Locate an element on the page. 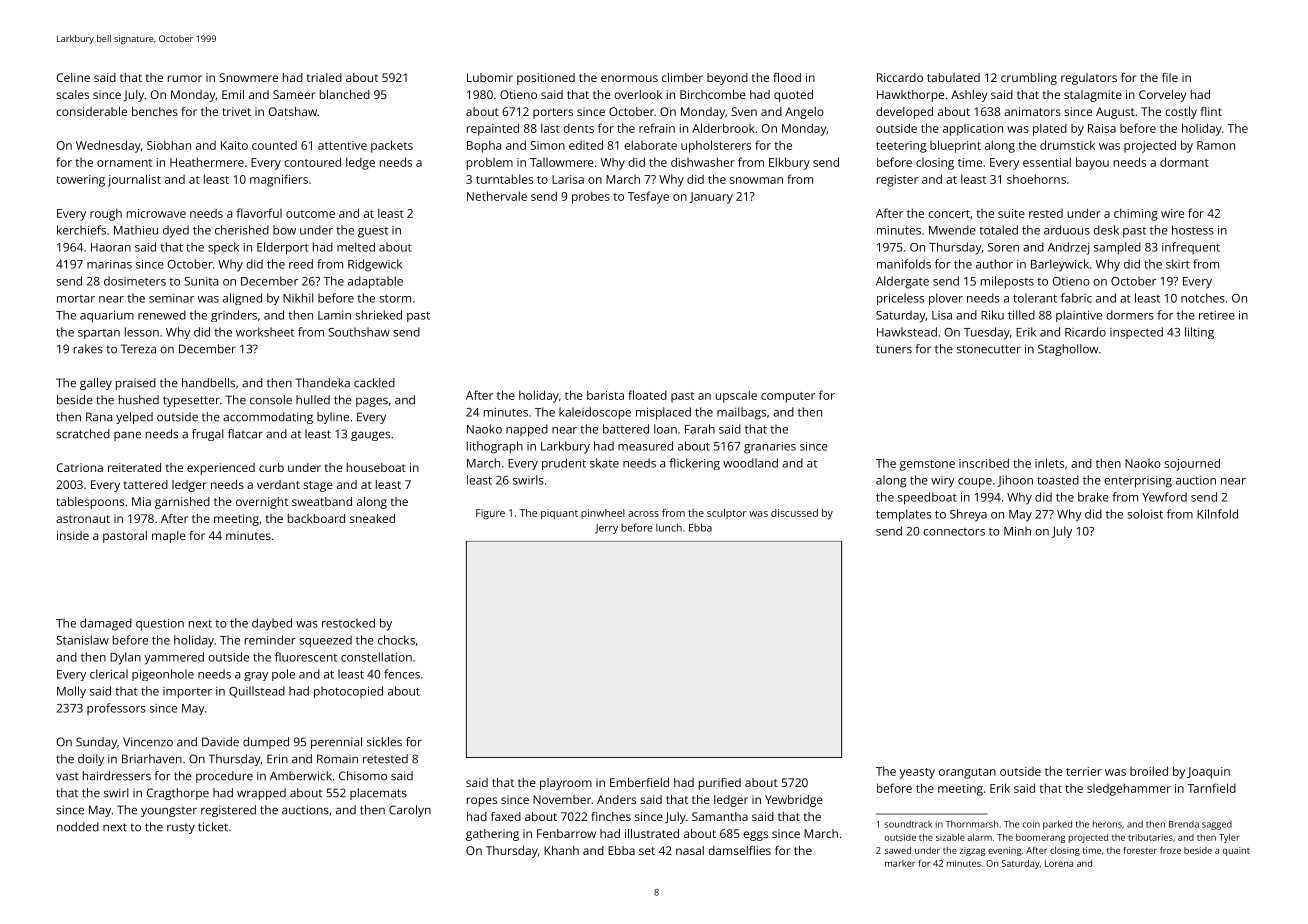 The width and height of the document is (1308, 924). Riccardo is located at coordinates (900, 77).
